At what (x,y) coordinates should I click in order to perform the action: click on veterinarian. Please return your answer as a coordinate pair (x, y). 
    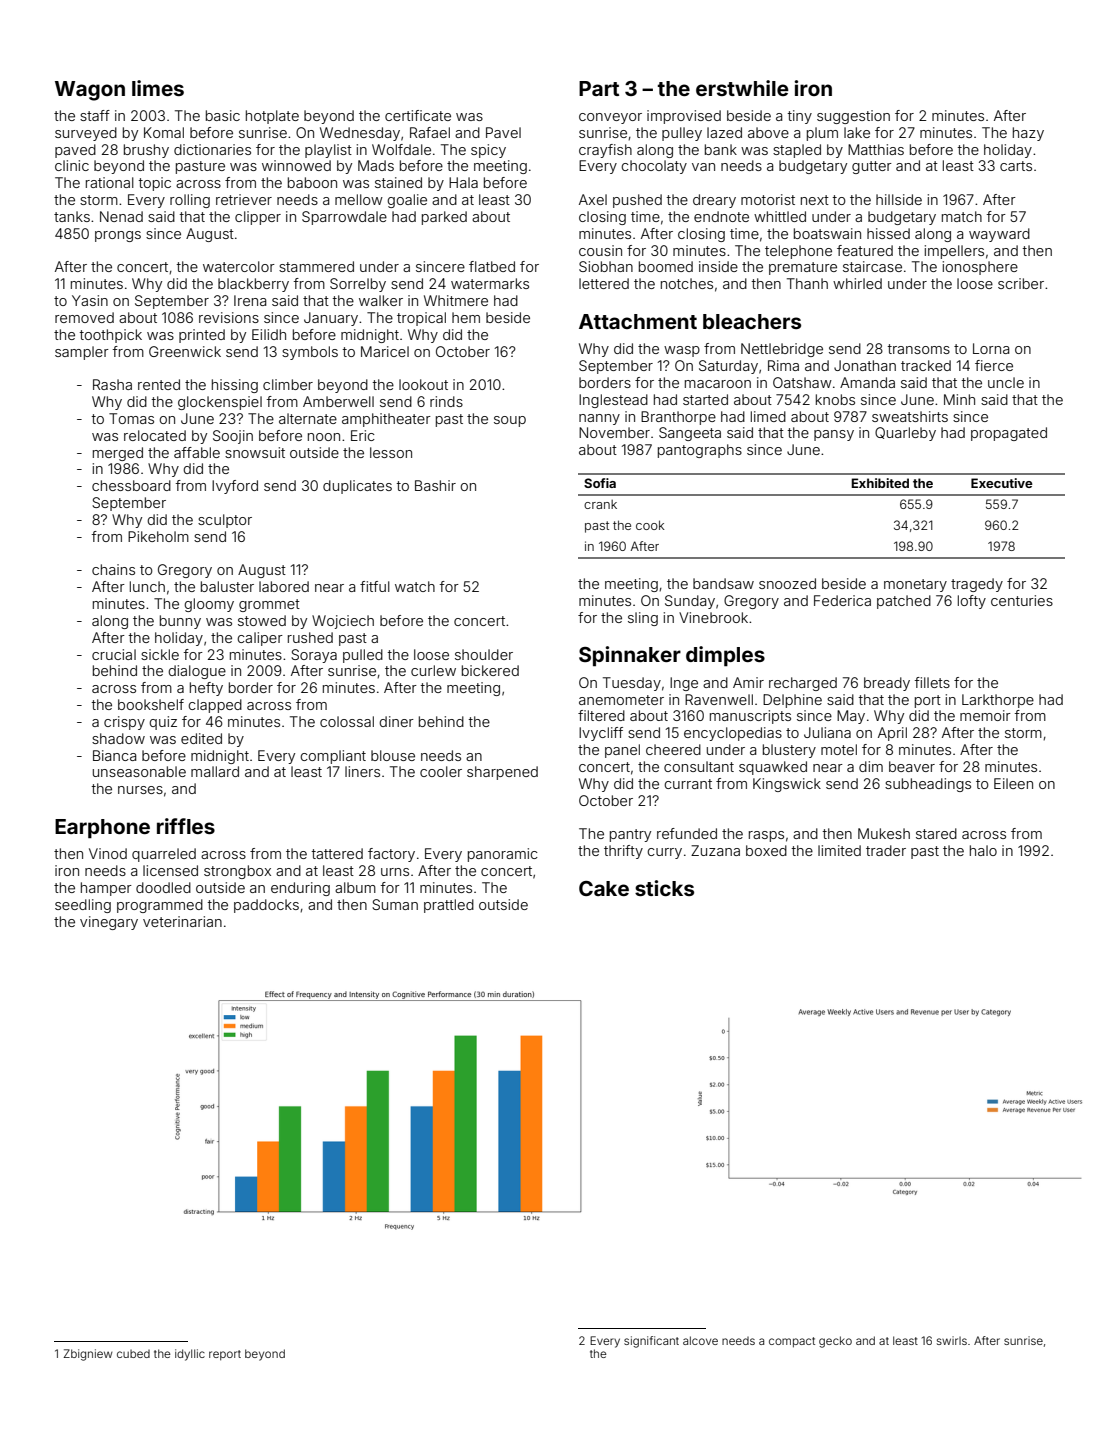
    Looking at the image, I should click on (182, 921).
